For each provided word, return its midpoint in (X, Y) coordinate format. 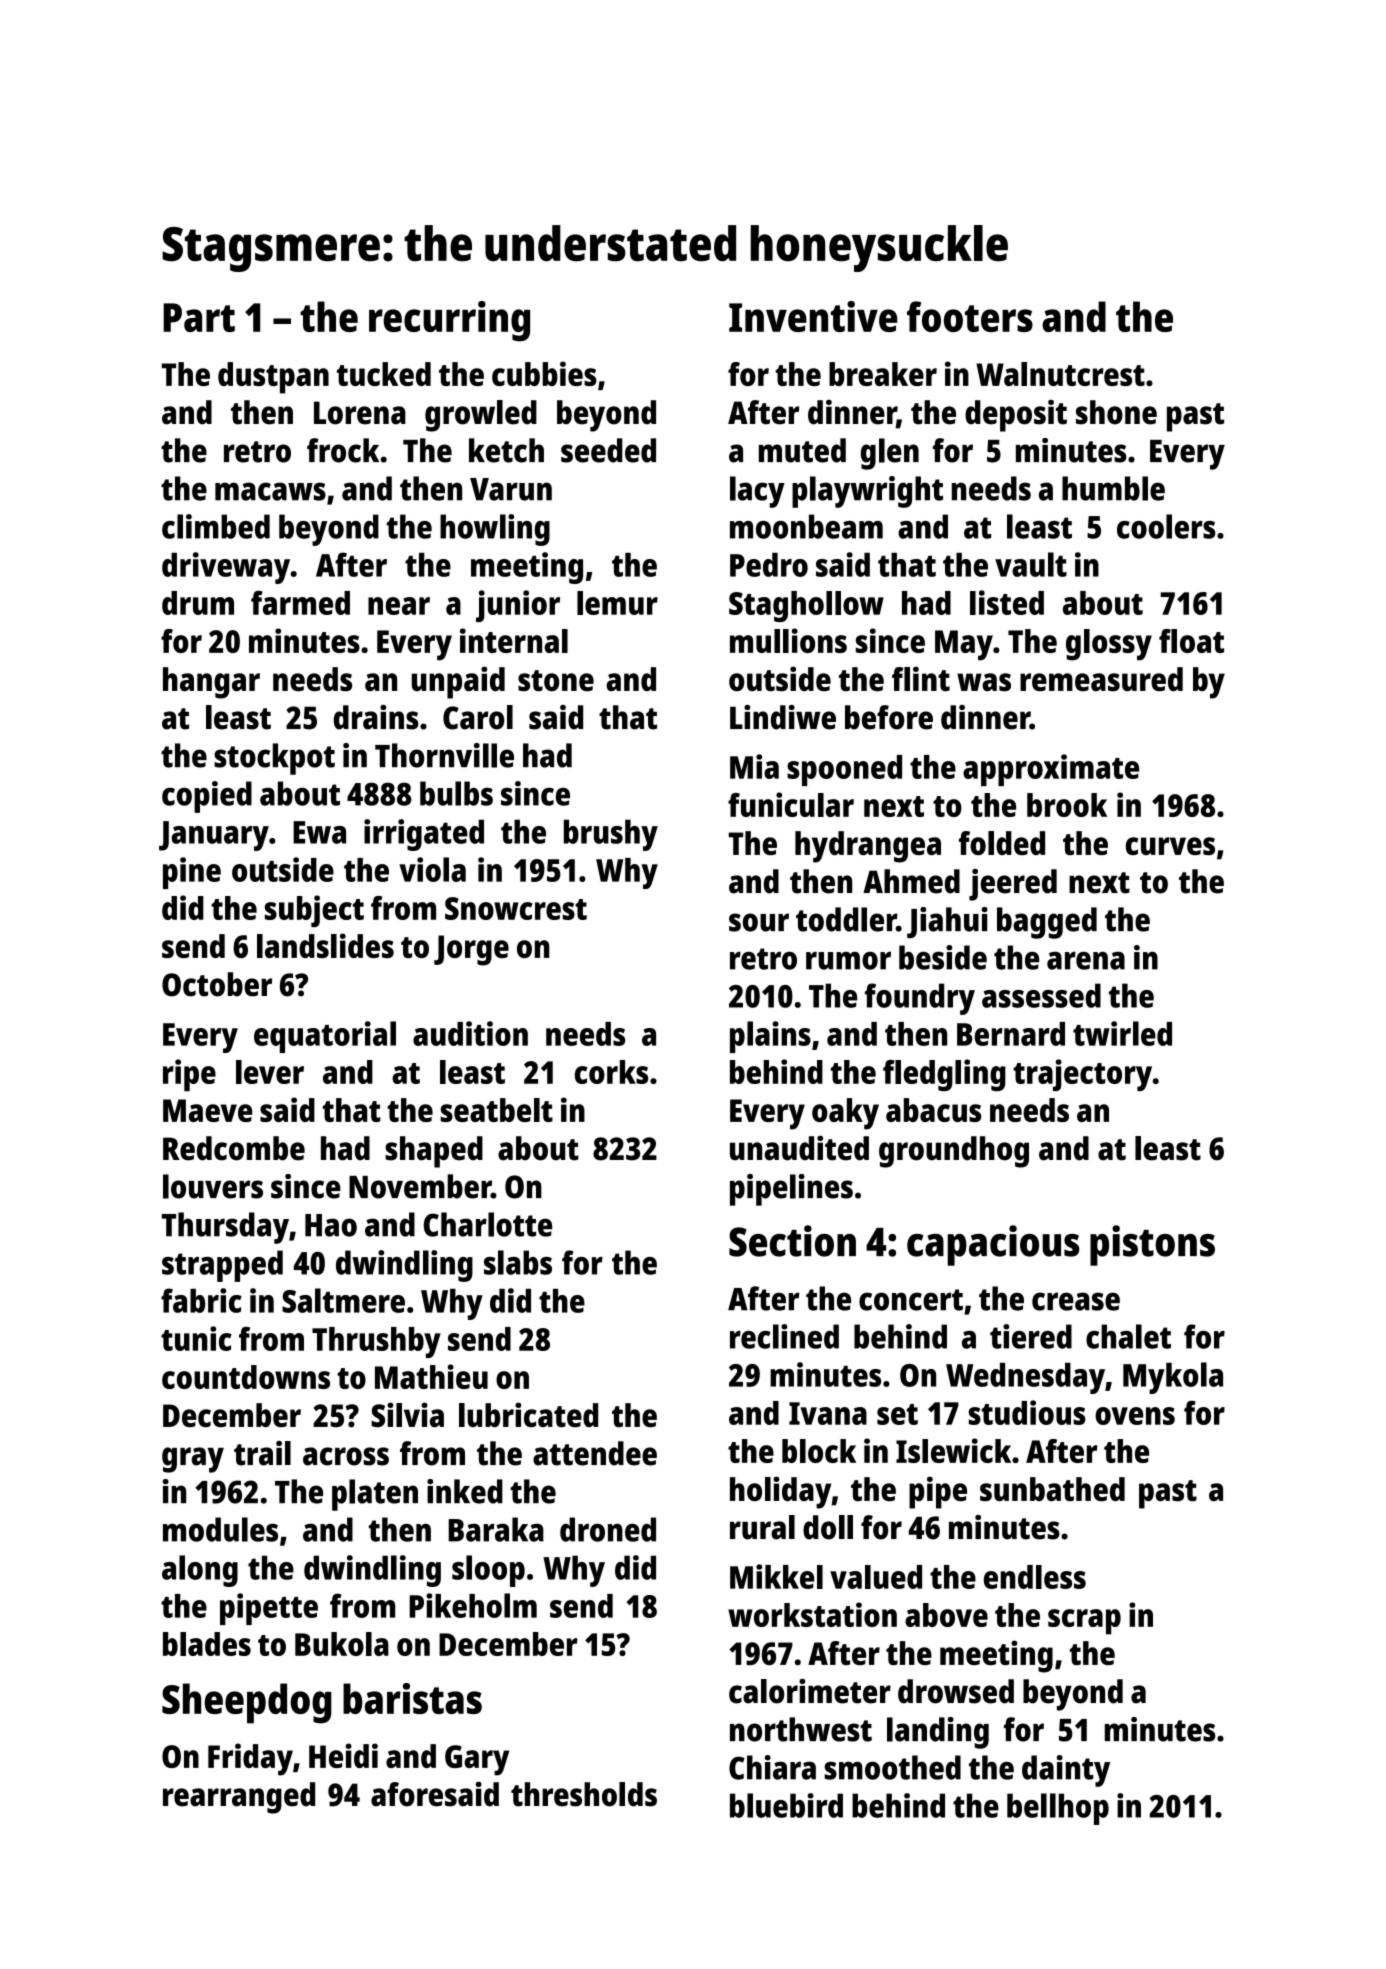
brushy (611, 835)
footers (970, 316)
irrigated (424, 835)
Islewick (953, 1450)
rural (762, 1527)
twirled (1122, 1033)
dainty (1066, 1771)
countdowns (246, 1377)
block (819, 1451)
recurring (449, 321)
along (200, 1571)
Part (199, 317)
